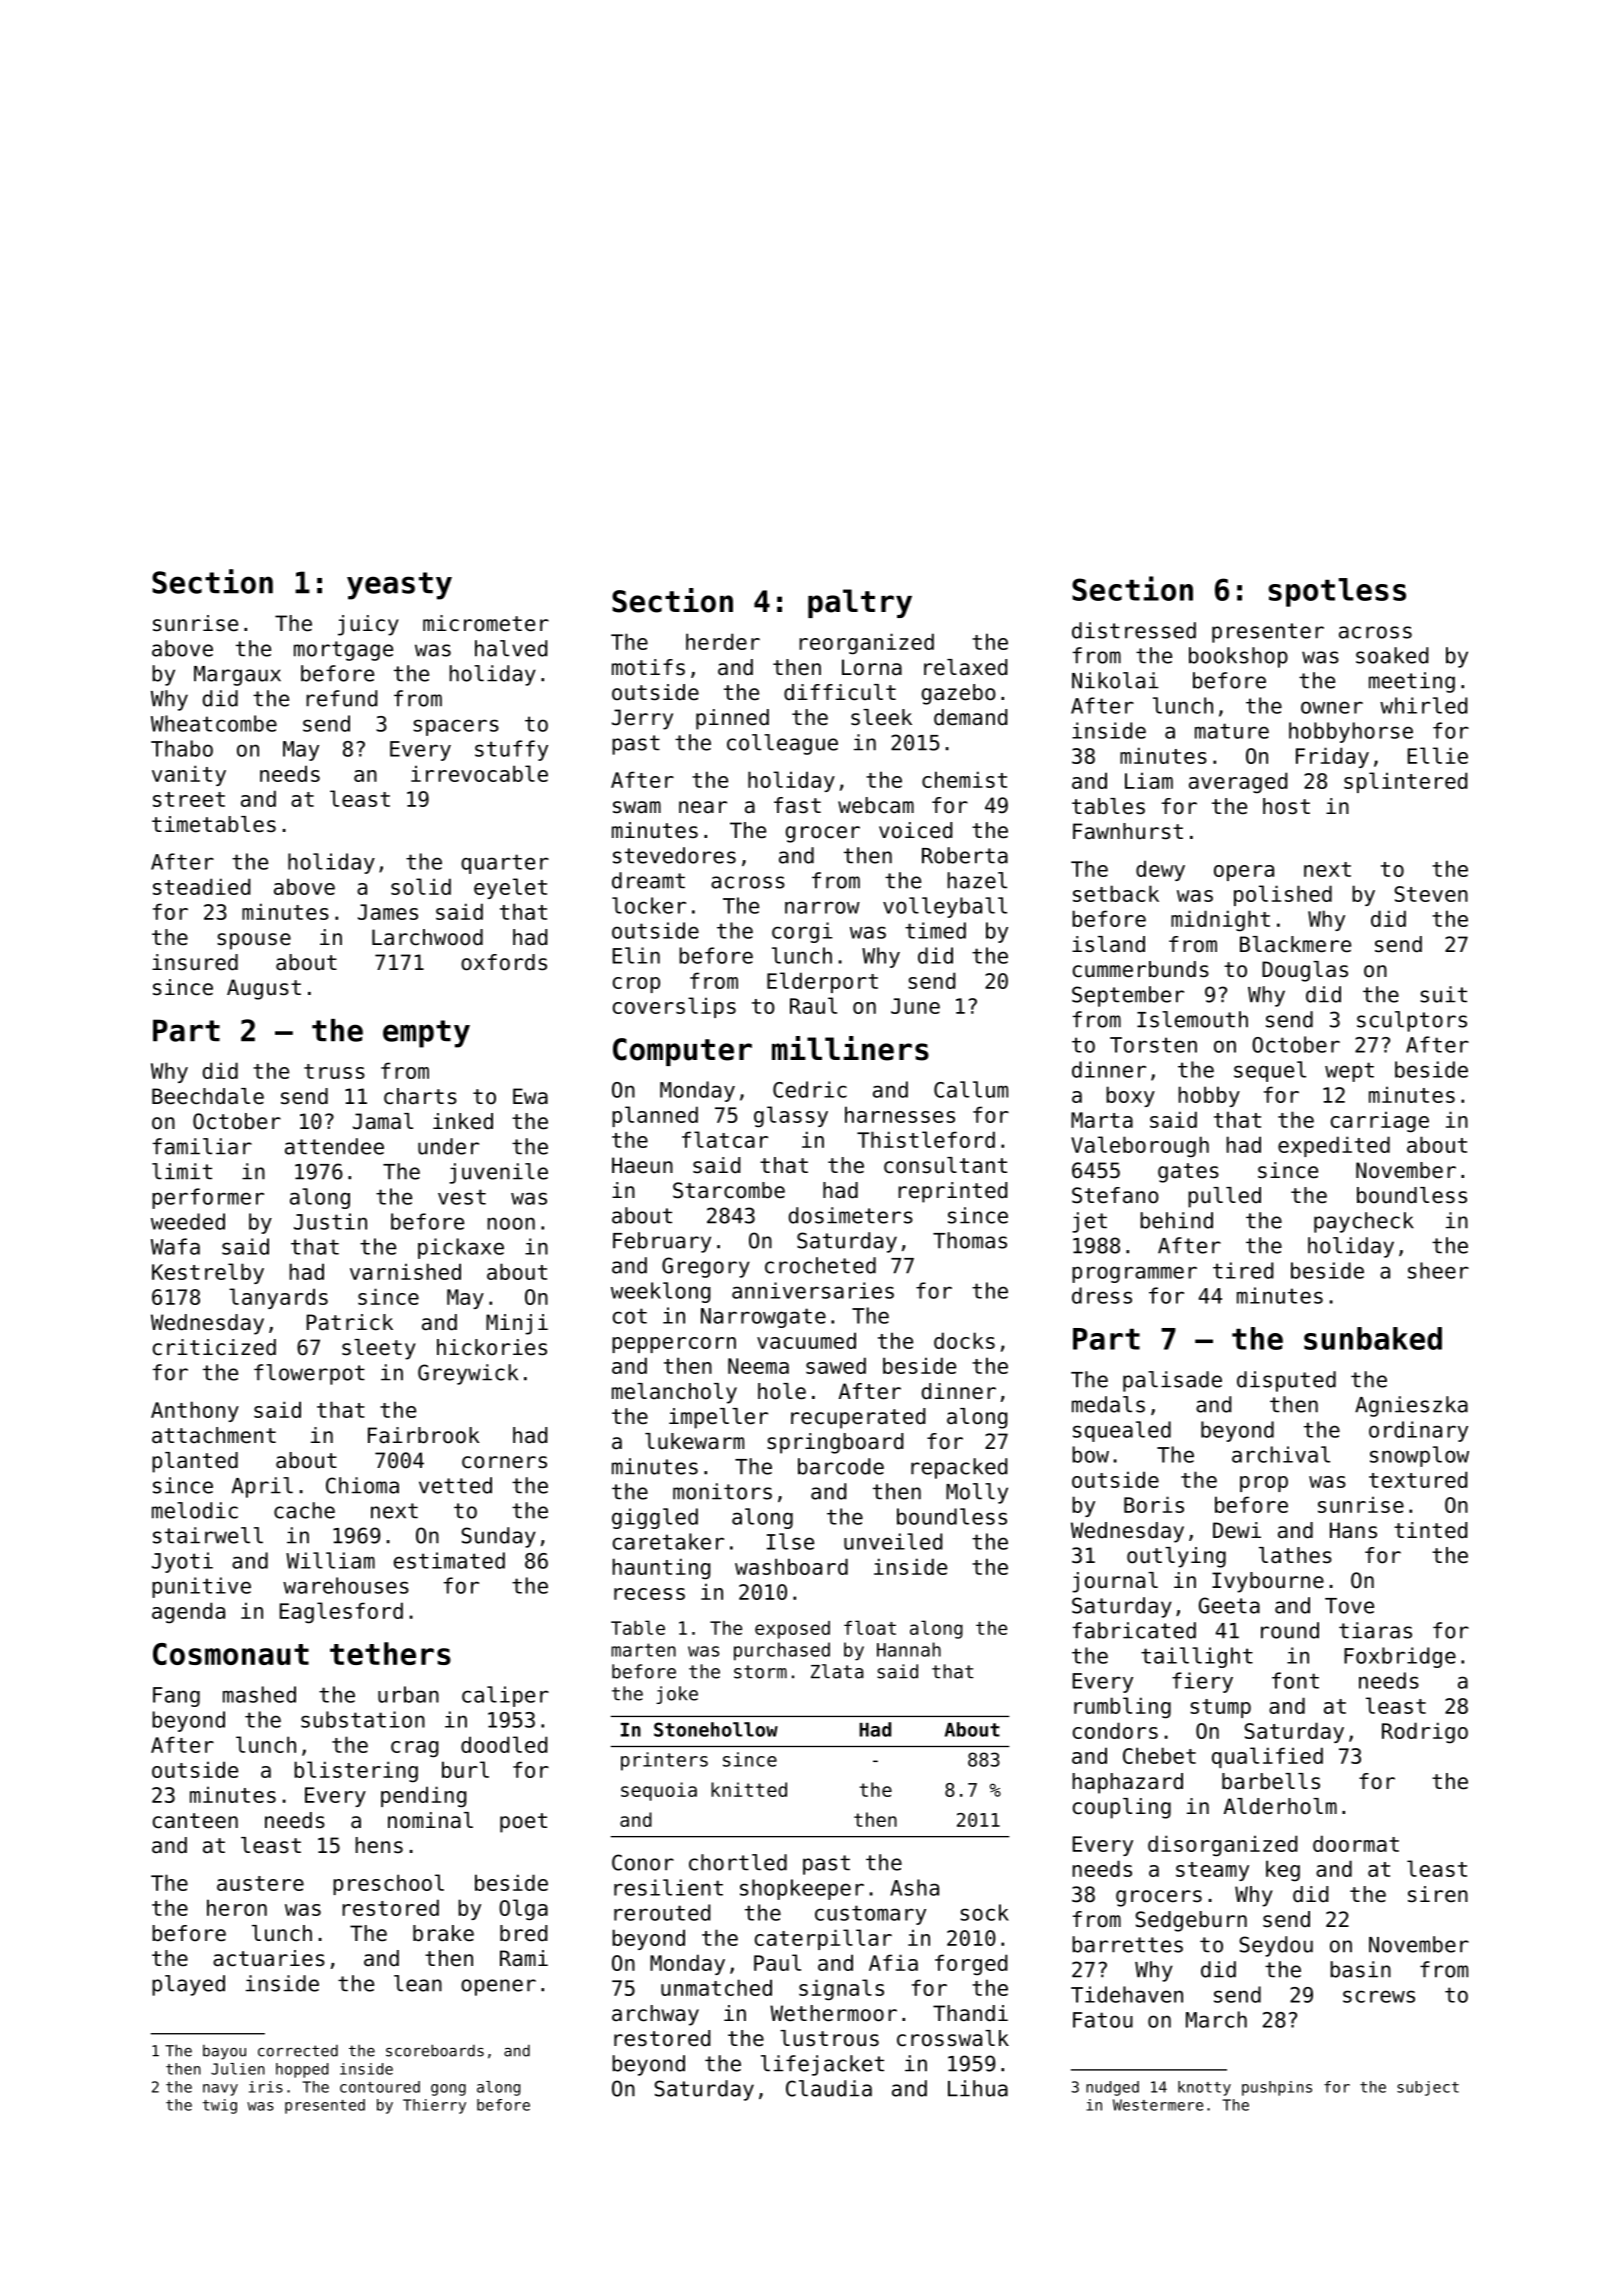 This document has width=1620, height=2292. Describe the element at coordinates (822, 982) in the document. I see `Elderport` at that location.
